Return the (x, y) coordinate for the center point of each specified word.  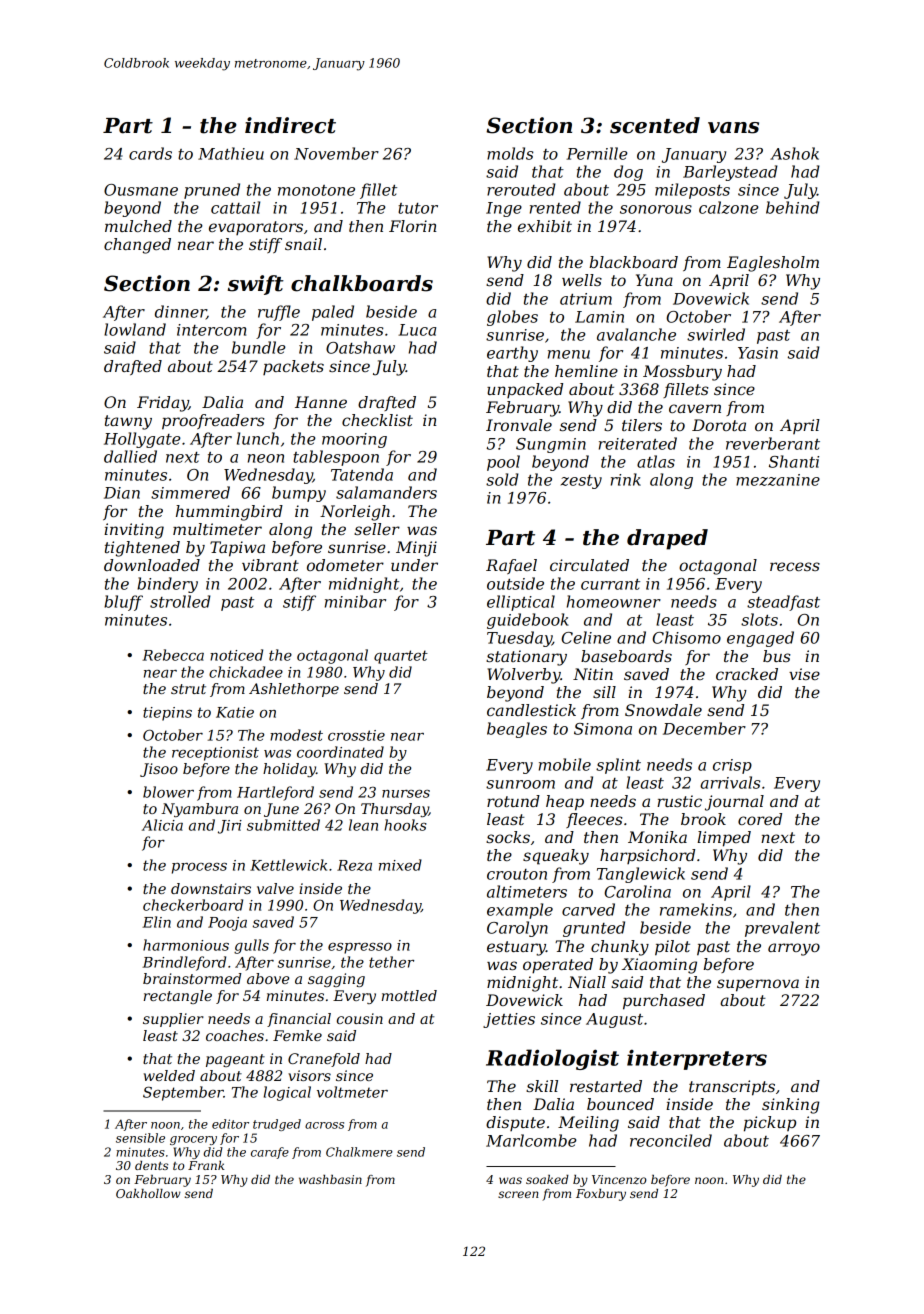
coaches (235, 1035)
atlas (656, 461)
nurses (406, 794)
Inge (504, 209)
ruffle (279, 313)
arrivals (730, 782)
